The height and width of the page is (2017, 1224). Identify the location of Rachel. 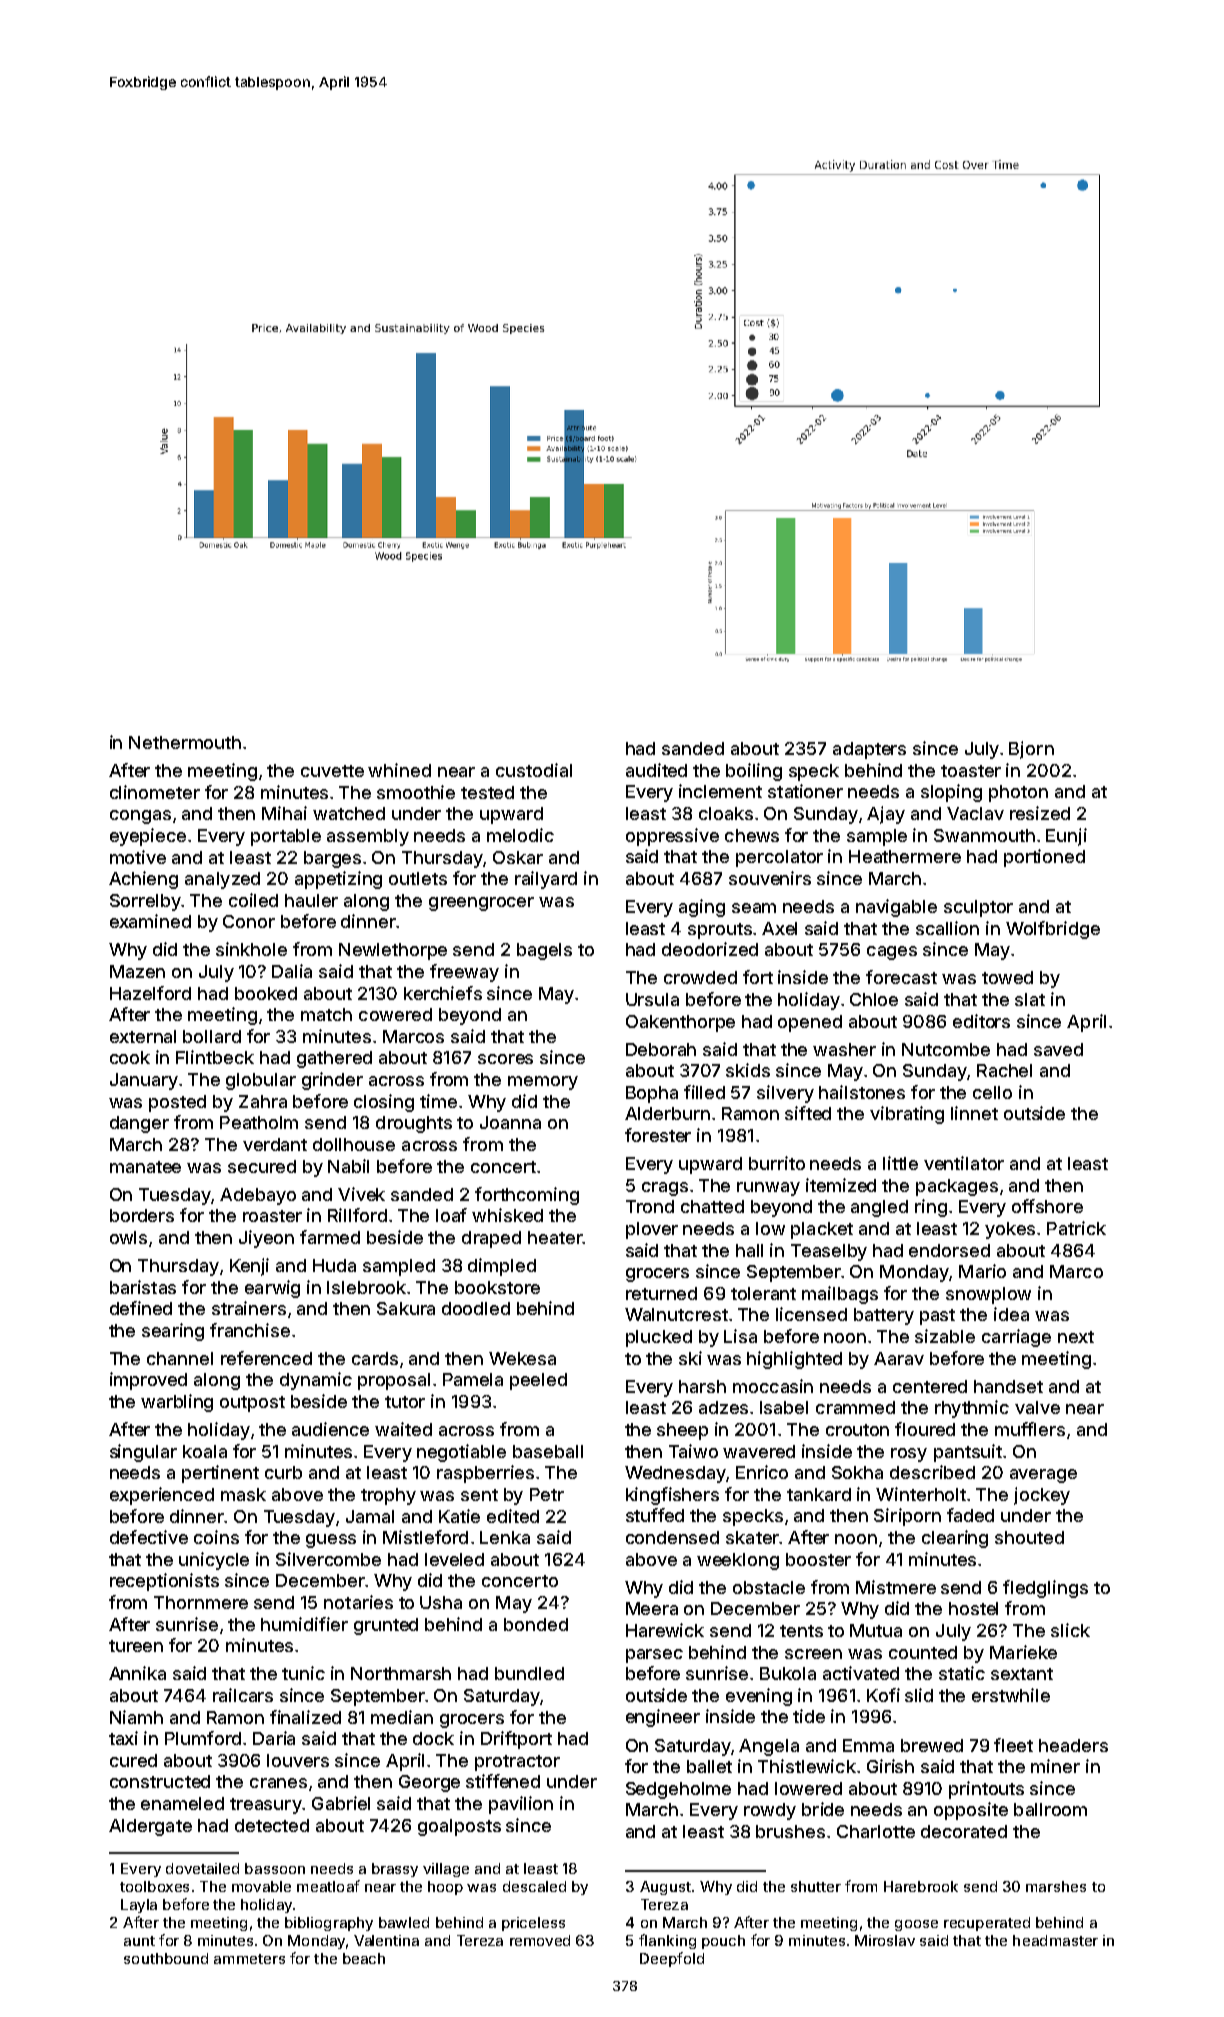
(1004, 1070).
